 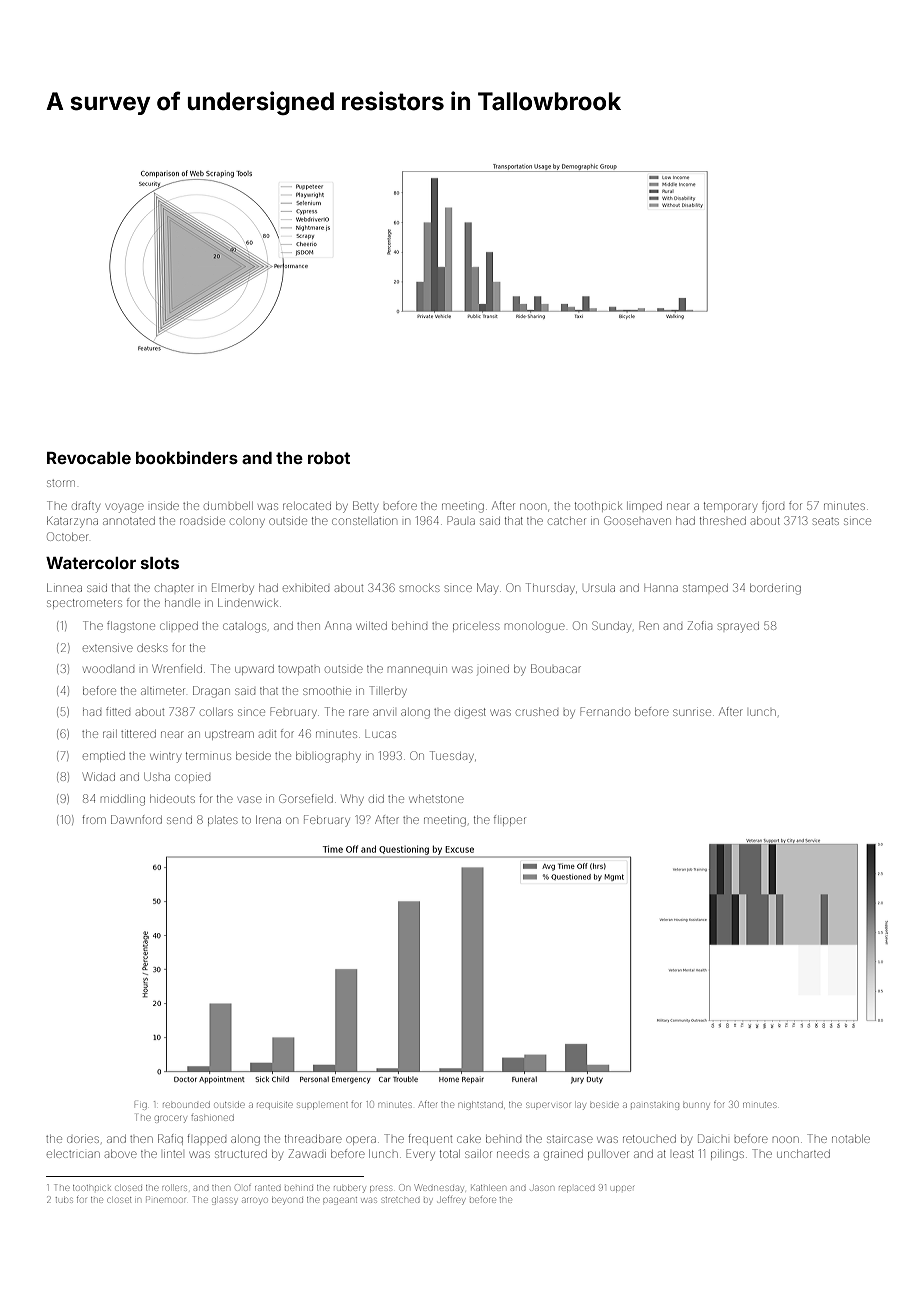 I want to click on send, so click(x=179, y=820).
